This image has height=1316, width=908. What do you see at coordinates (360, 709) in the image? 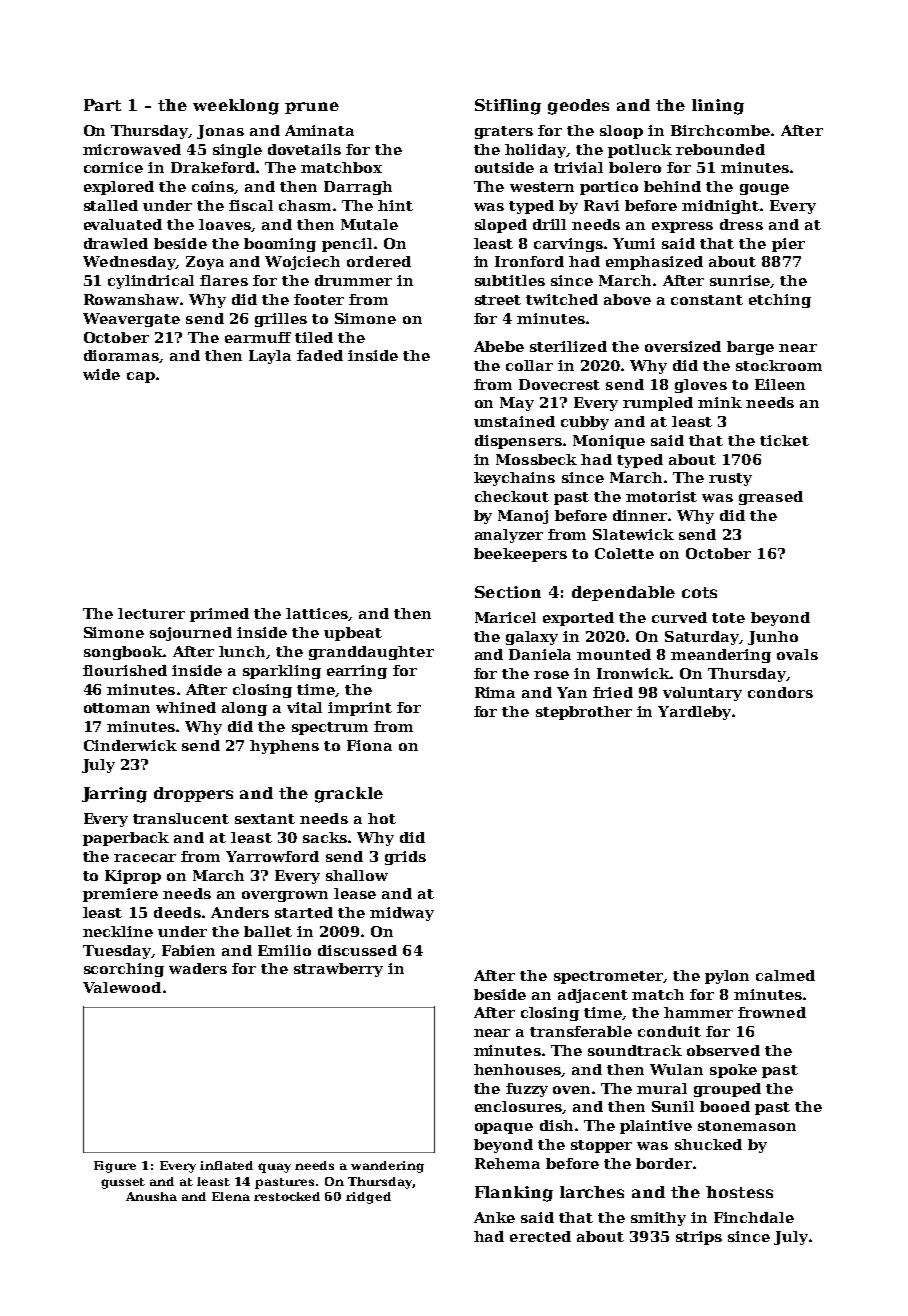
I see `imprint` at bounding box center [360, 709].
